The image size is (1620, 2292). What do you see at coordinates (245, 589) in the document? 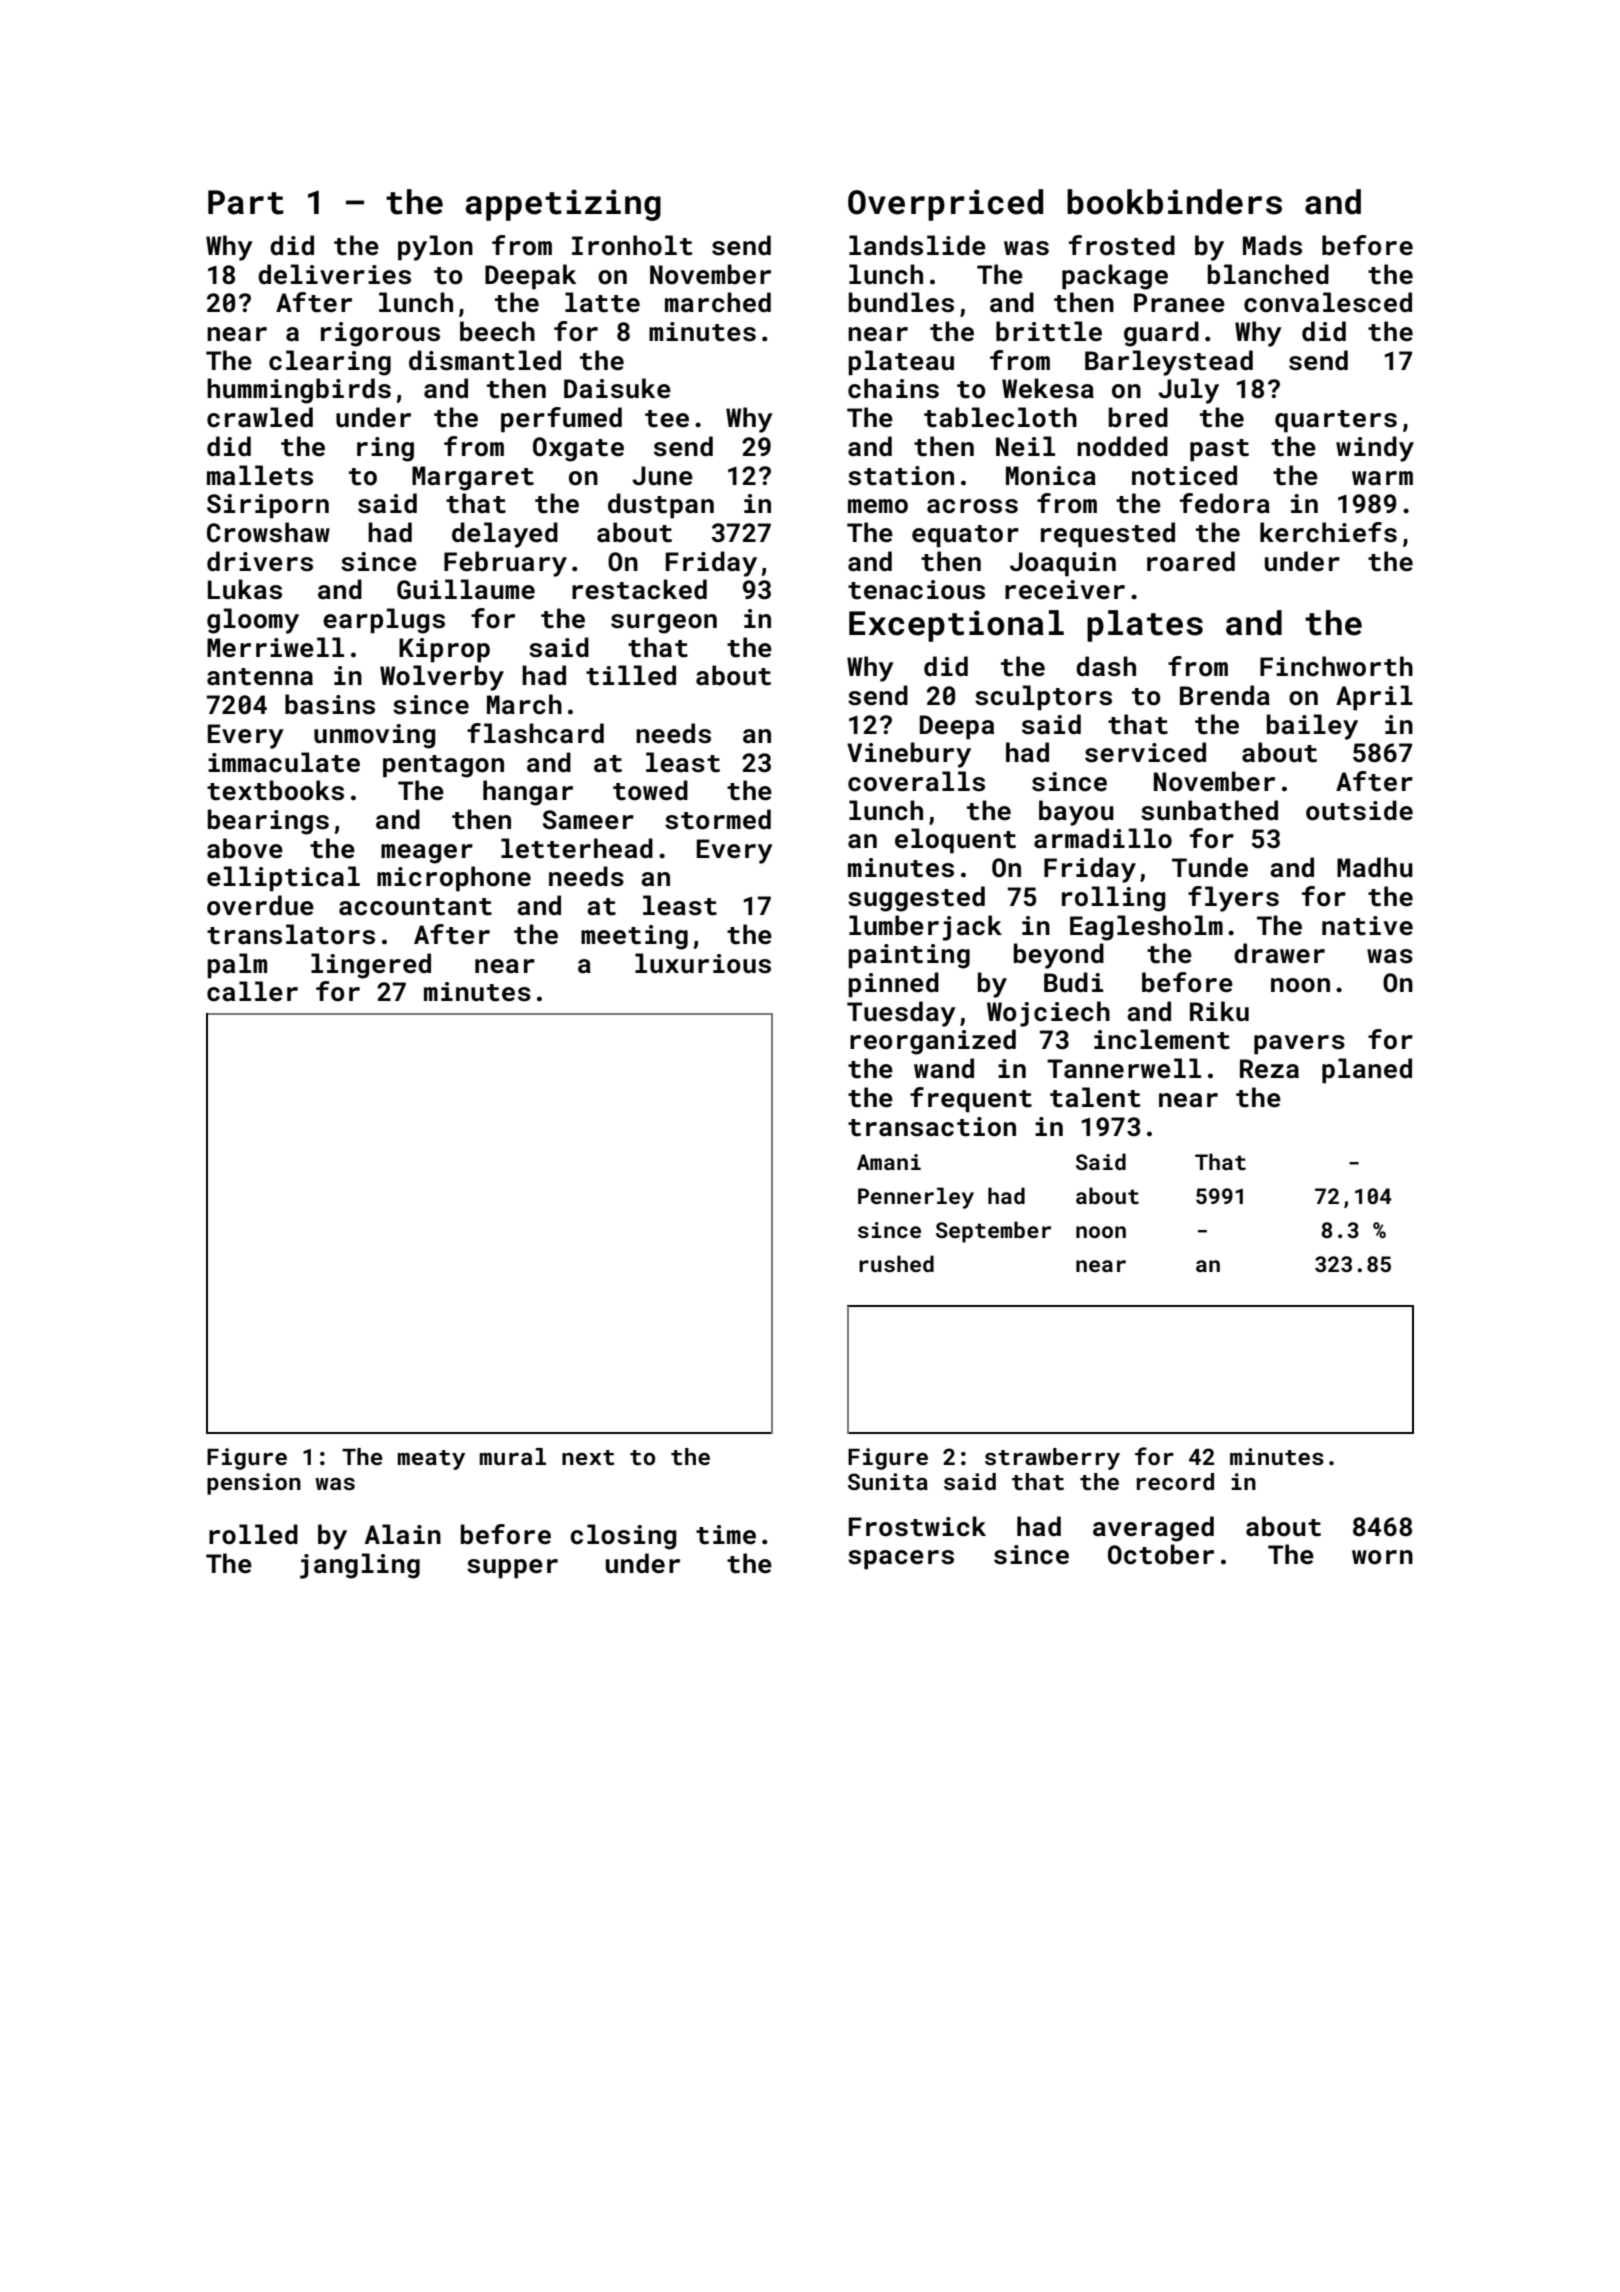
I see `Lukas` at bounding box center [245, 589].
